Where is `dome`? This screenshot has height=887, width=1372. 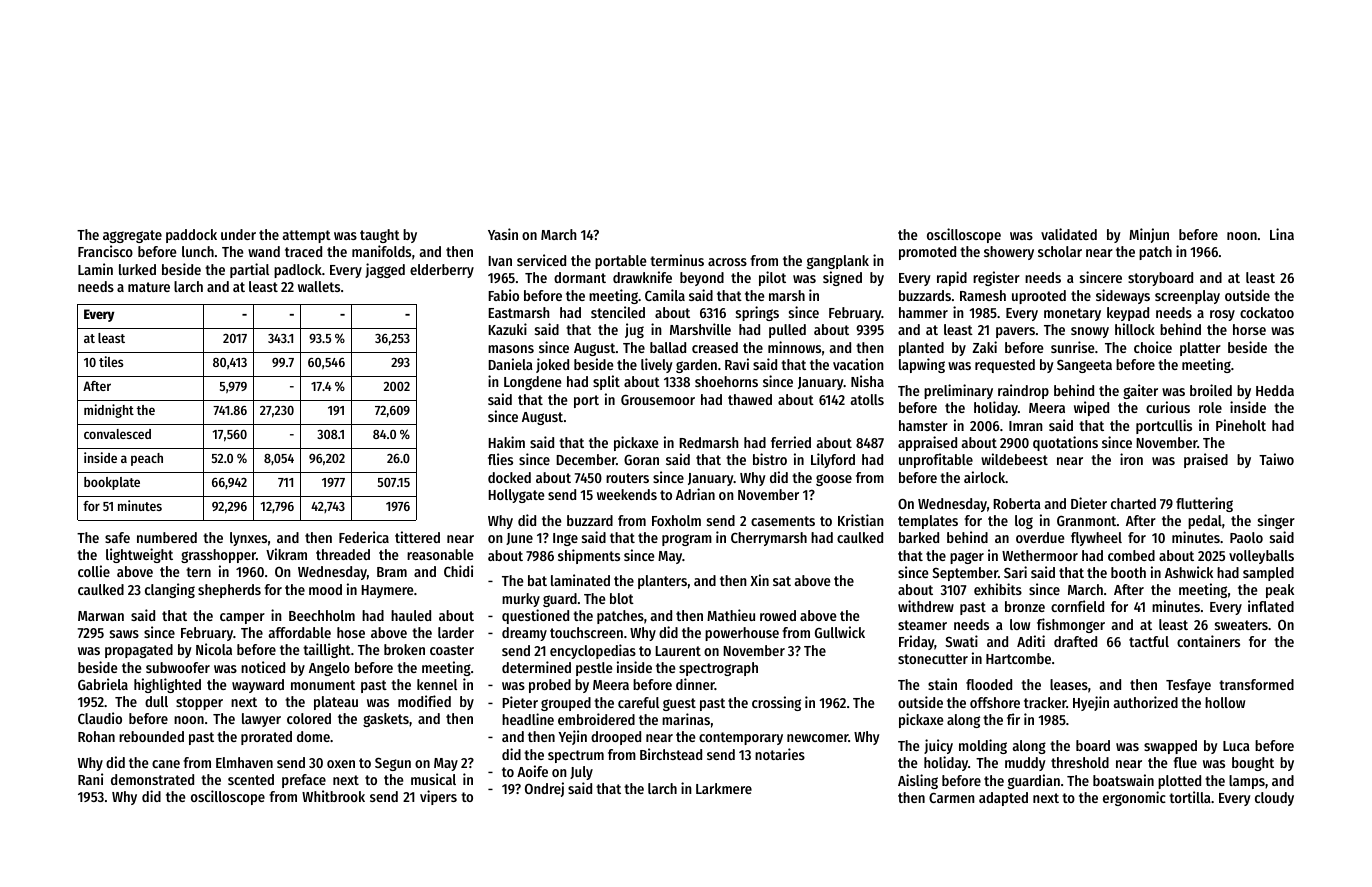 dome is located at coordinates (313, 736).
